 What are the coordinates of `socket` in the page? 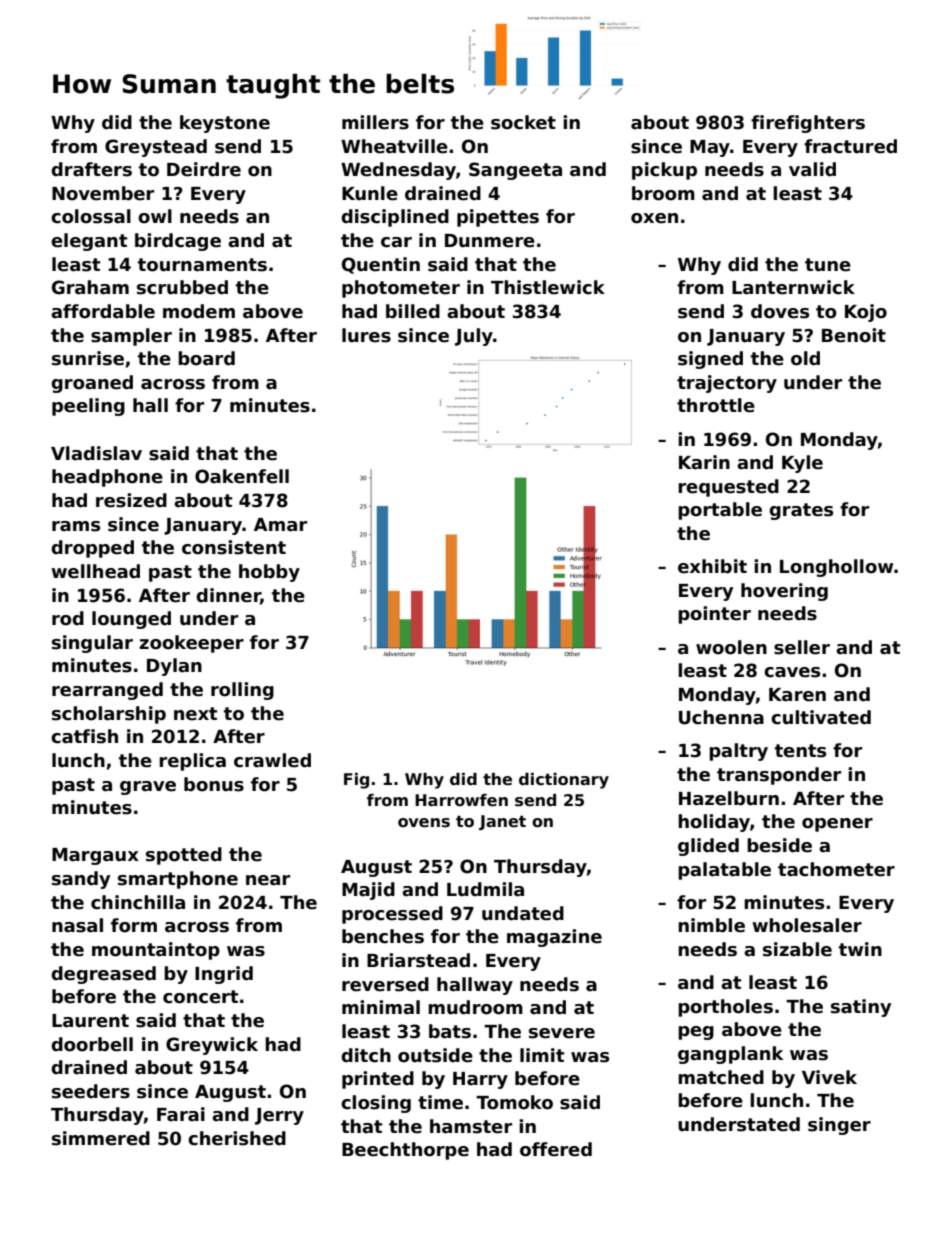 It's located at (523, 122).
